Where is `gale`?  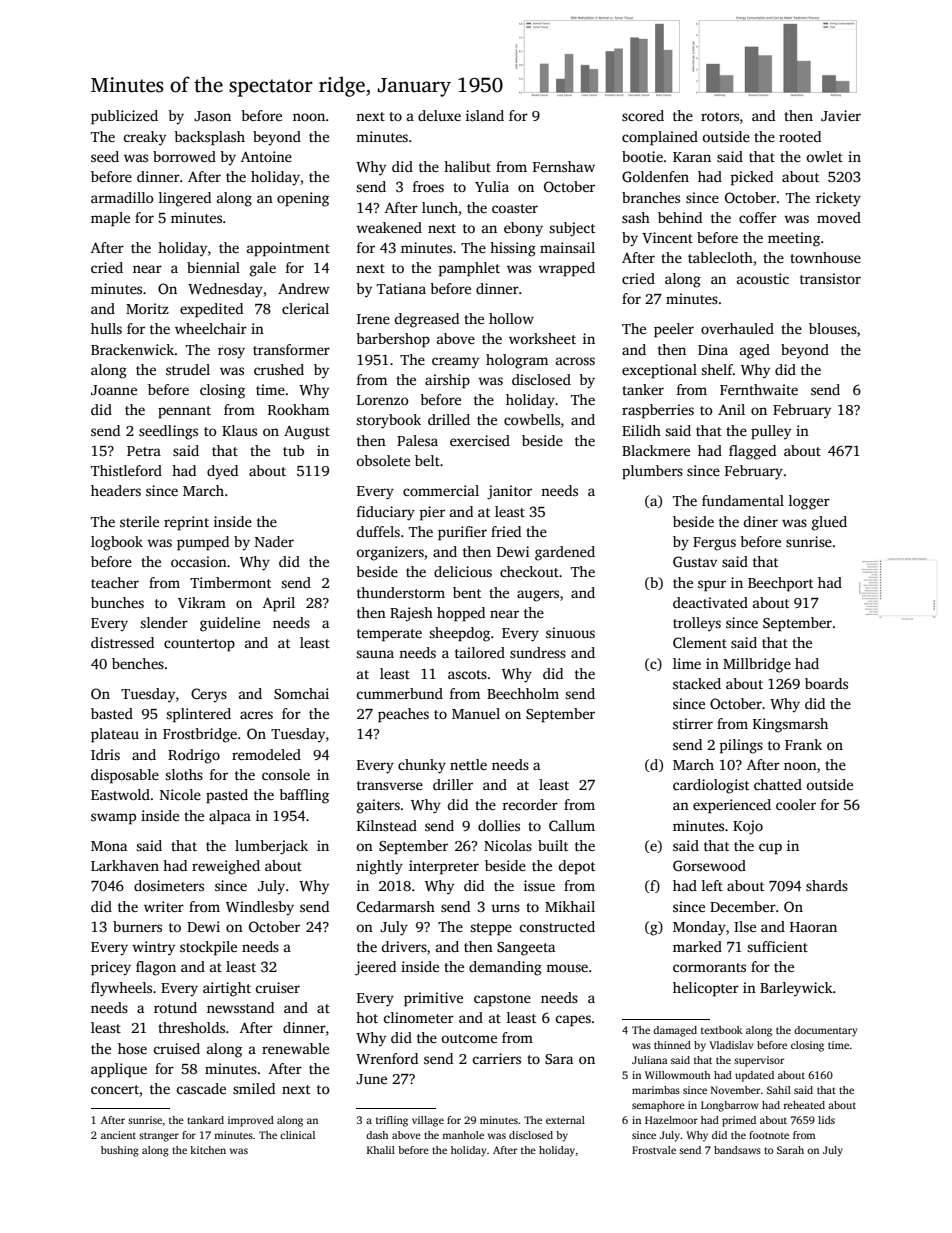
gale is located at coordinates (263, 269).
